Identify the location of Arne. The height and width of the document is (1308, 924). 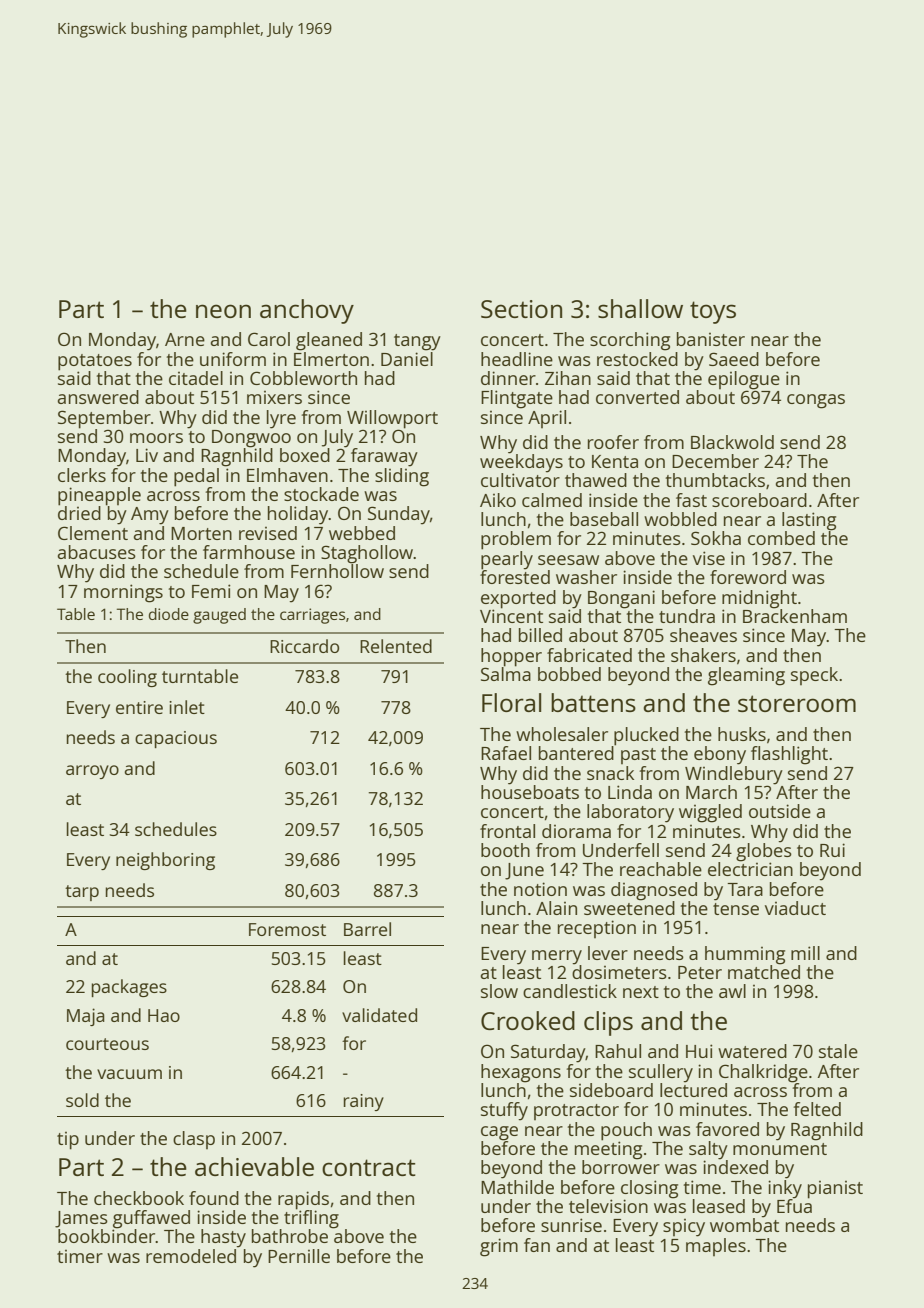
(185, 339).
